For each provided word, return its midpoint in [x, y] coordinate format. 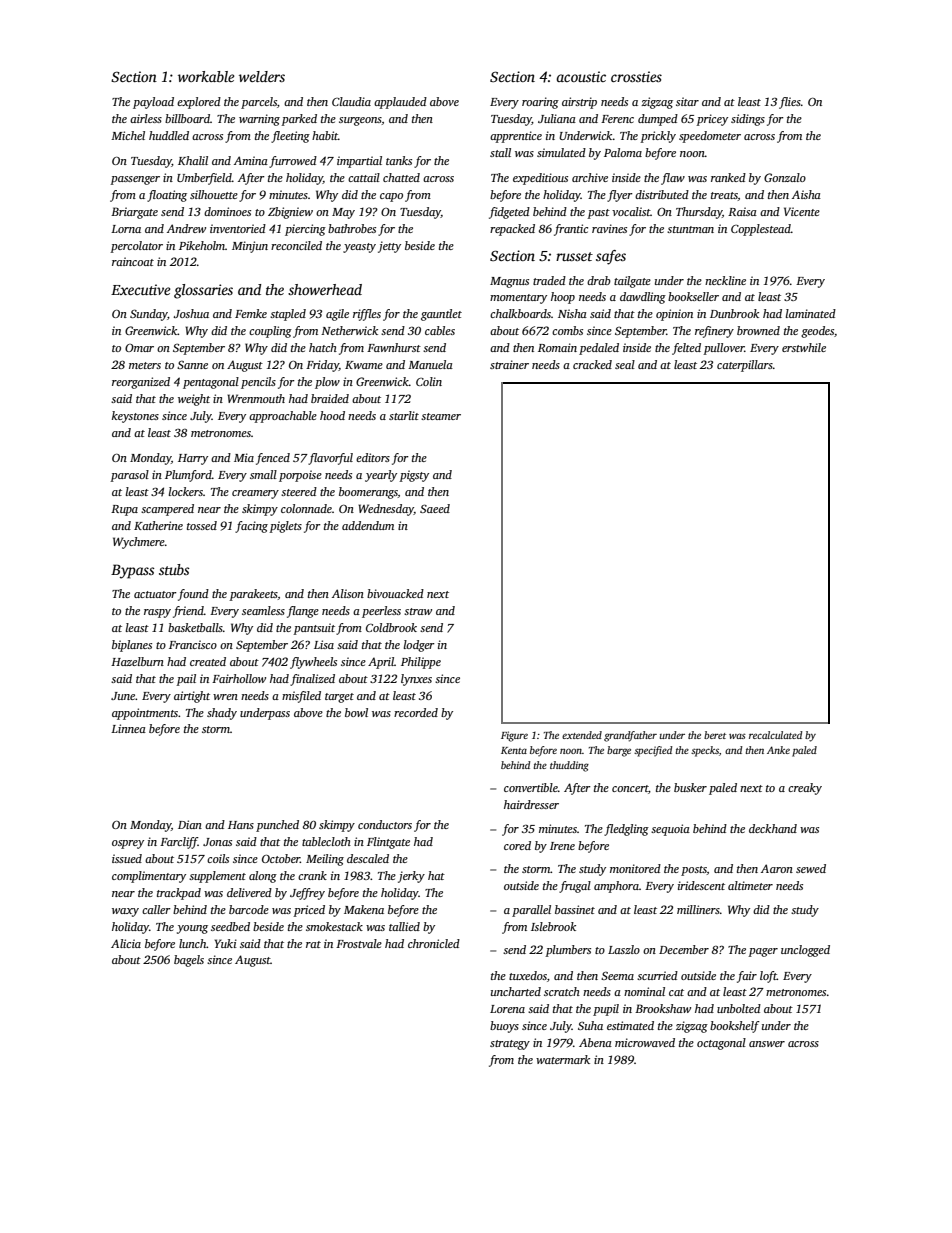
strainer [509, 364]
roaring [540, 103]
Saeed [435, 508]
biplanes [132, 646]
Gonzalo [785, 177]
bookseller [693, 296]
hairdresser [531, 804]
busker [690, 787]
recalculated [776, 735]
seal [625, 364]
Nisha [572, 313]
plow [327, 383]
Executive [140, 289]
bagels [189, 961]
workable [206, 76]
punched [277, 826]
